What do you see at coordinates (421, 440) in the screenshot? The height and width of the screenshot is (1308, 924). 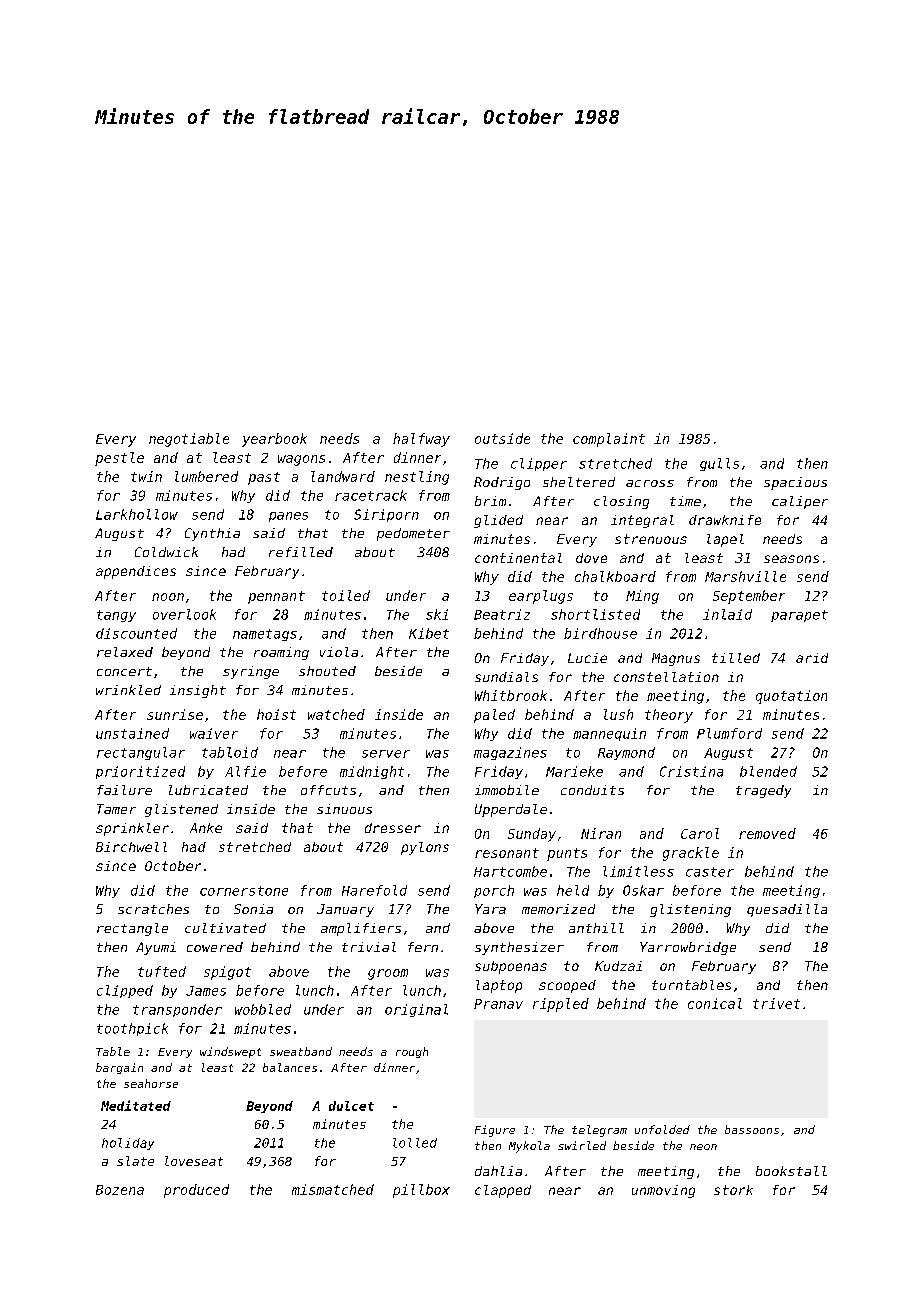 I see `halfway` at bounding box center [421, 440].
